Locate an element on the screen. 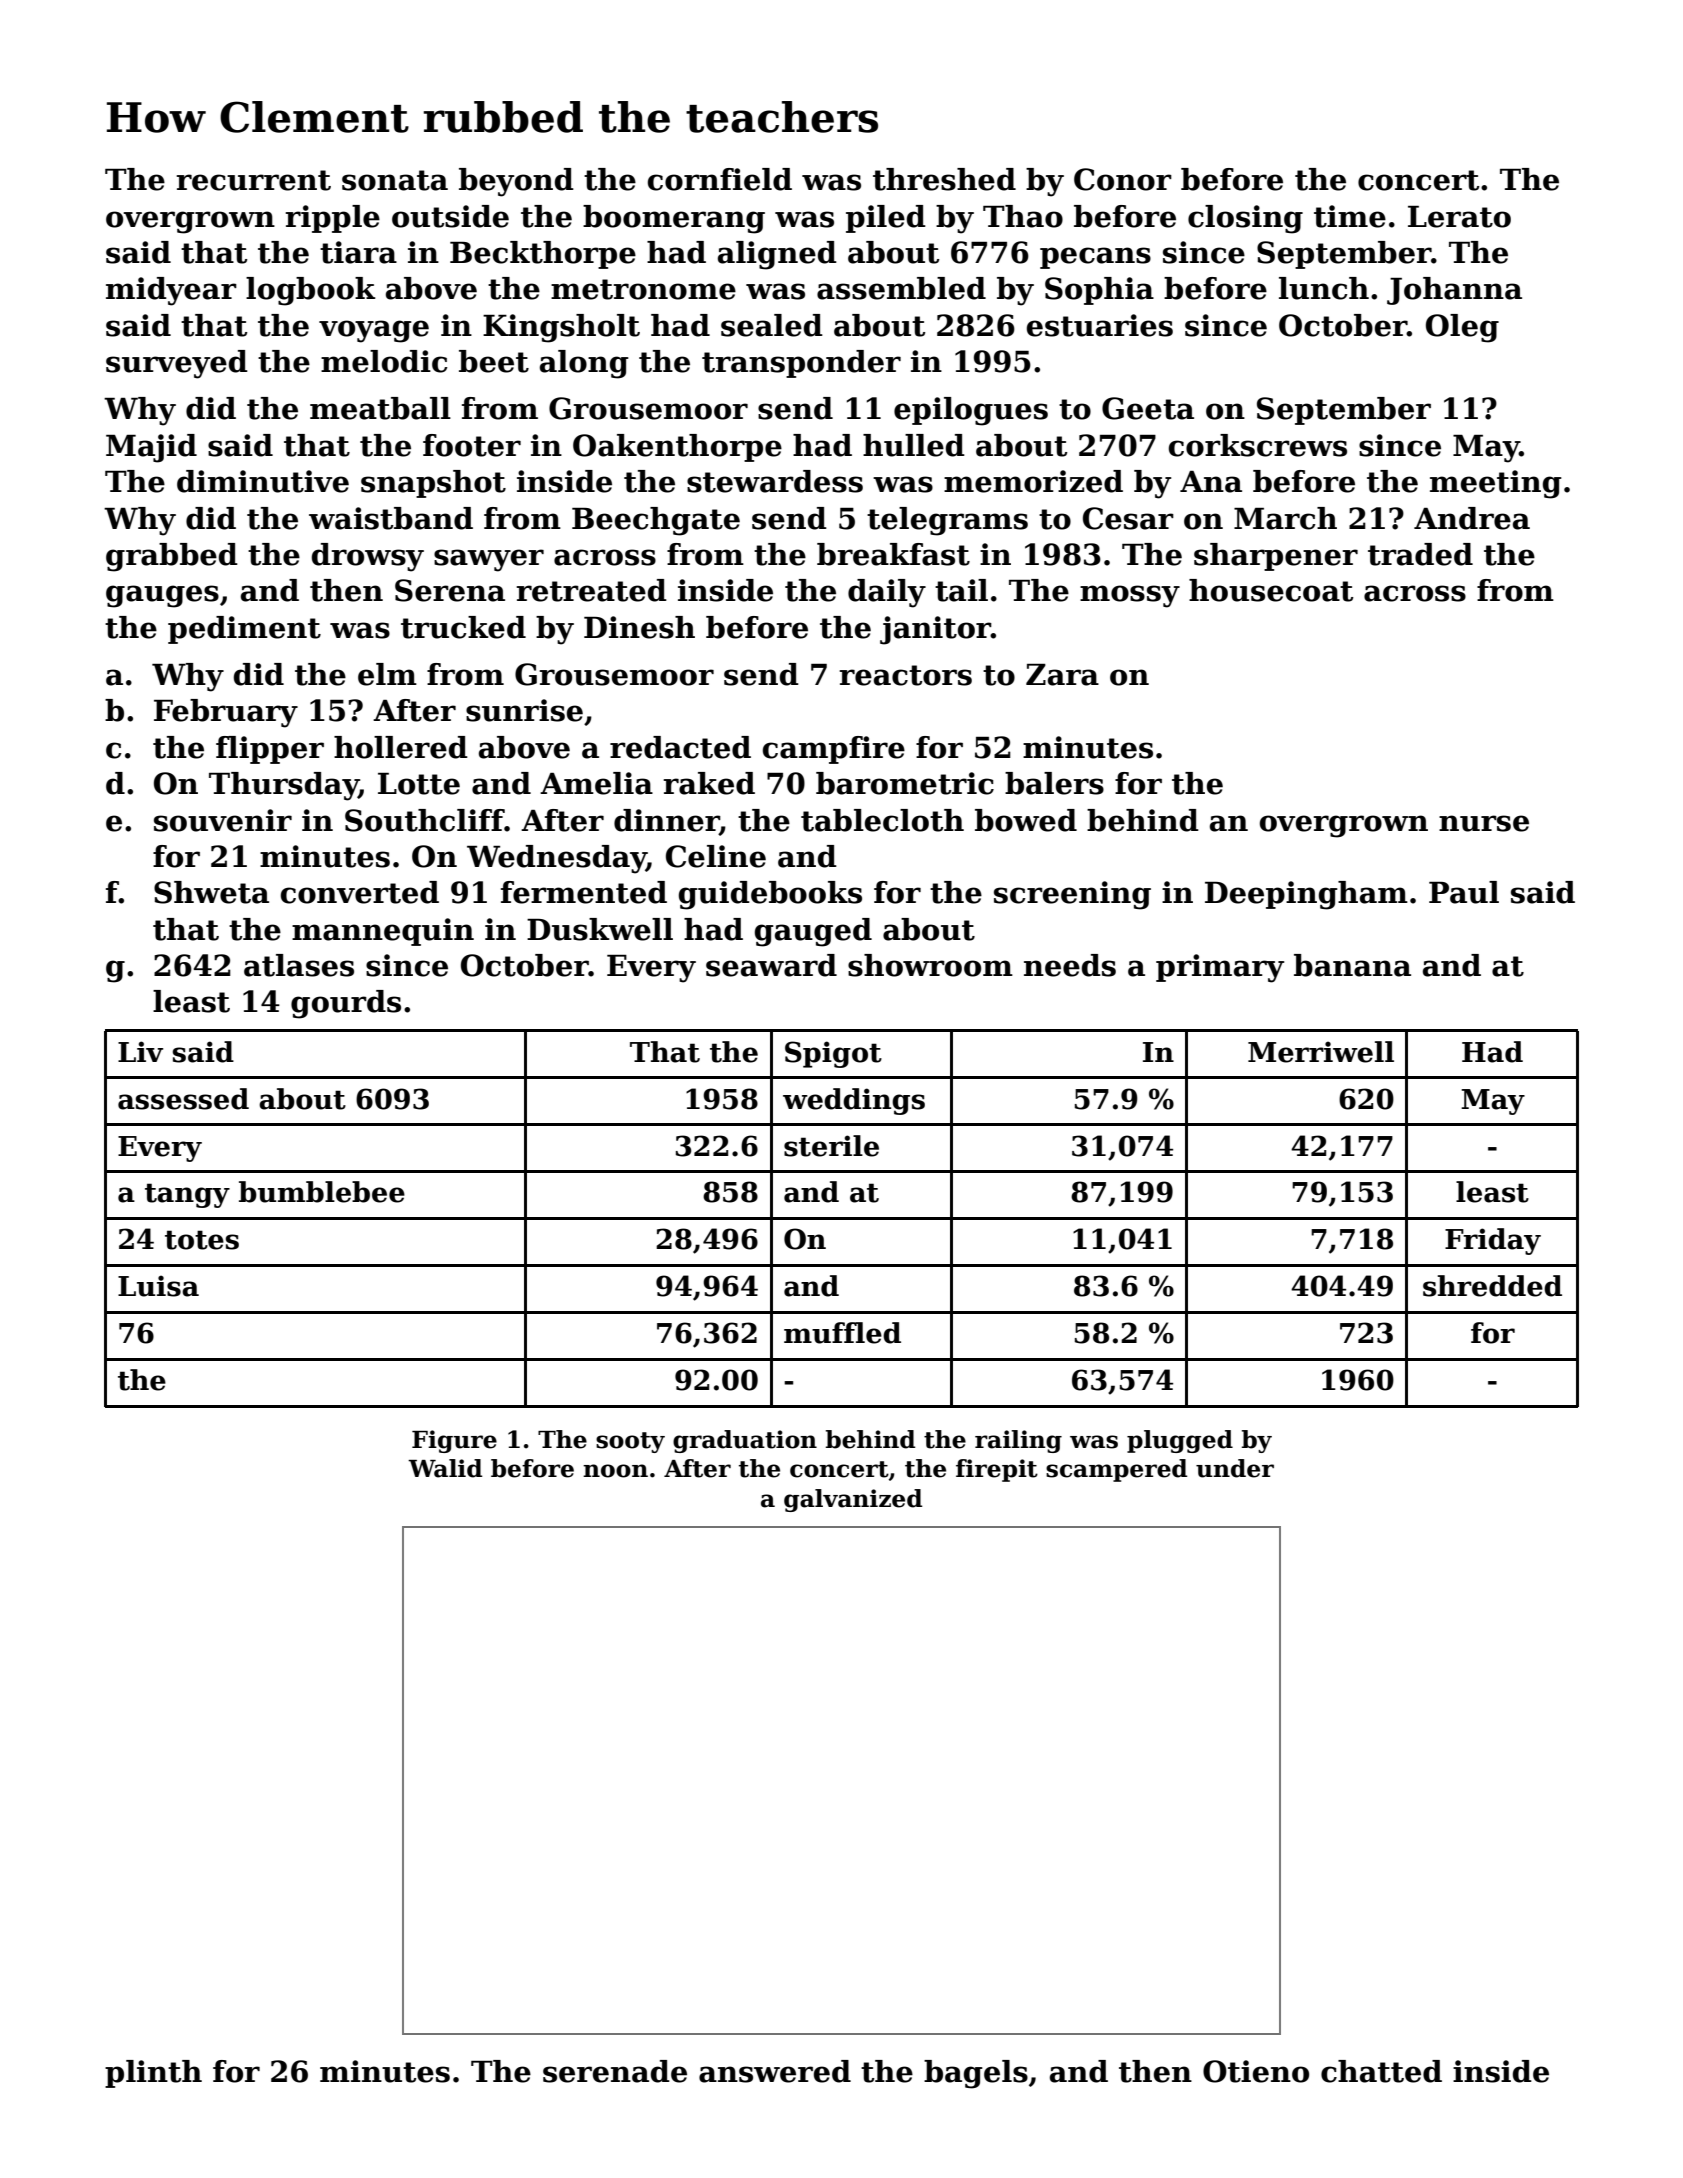 The height and width of the screenshot is (2178, 1683). time is located at coordinates (1350, 216).
